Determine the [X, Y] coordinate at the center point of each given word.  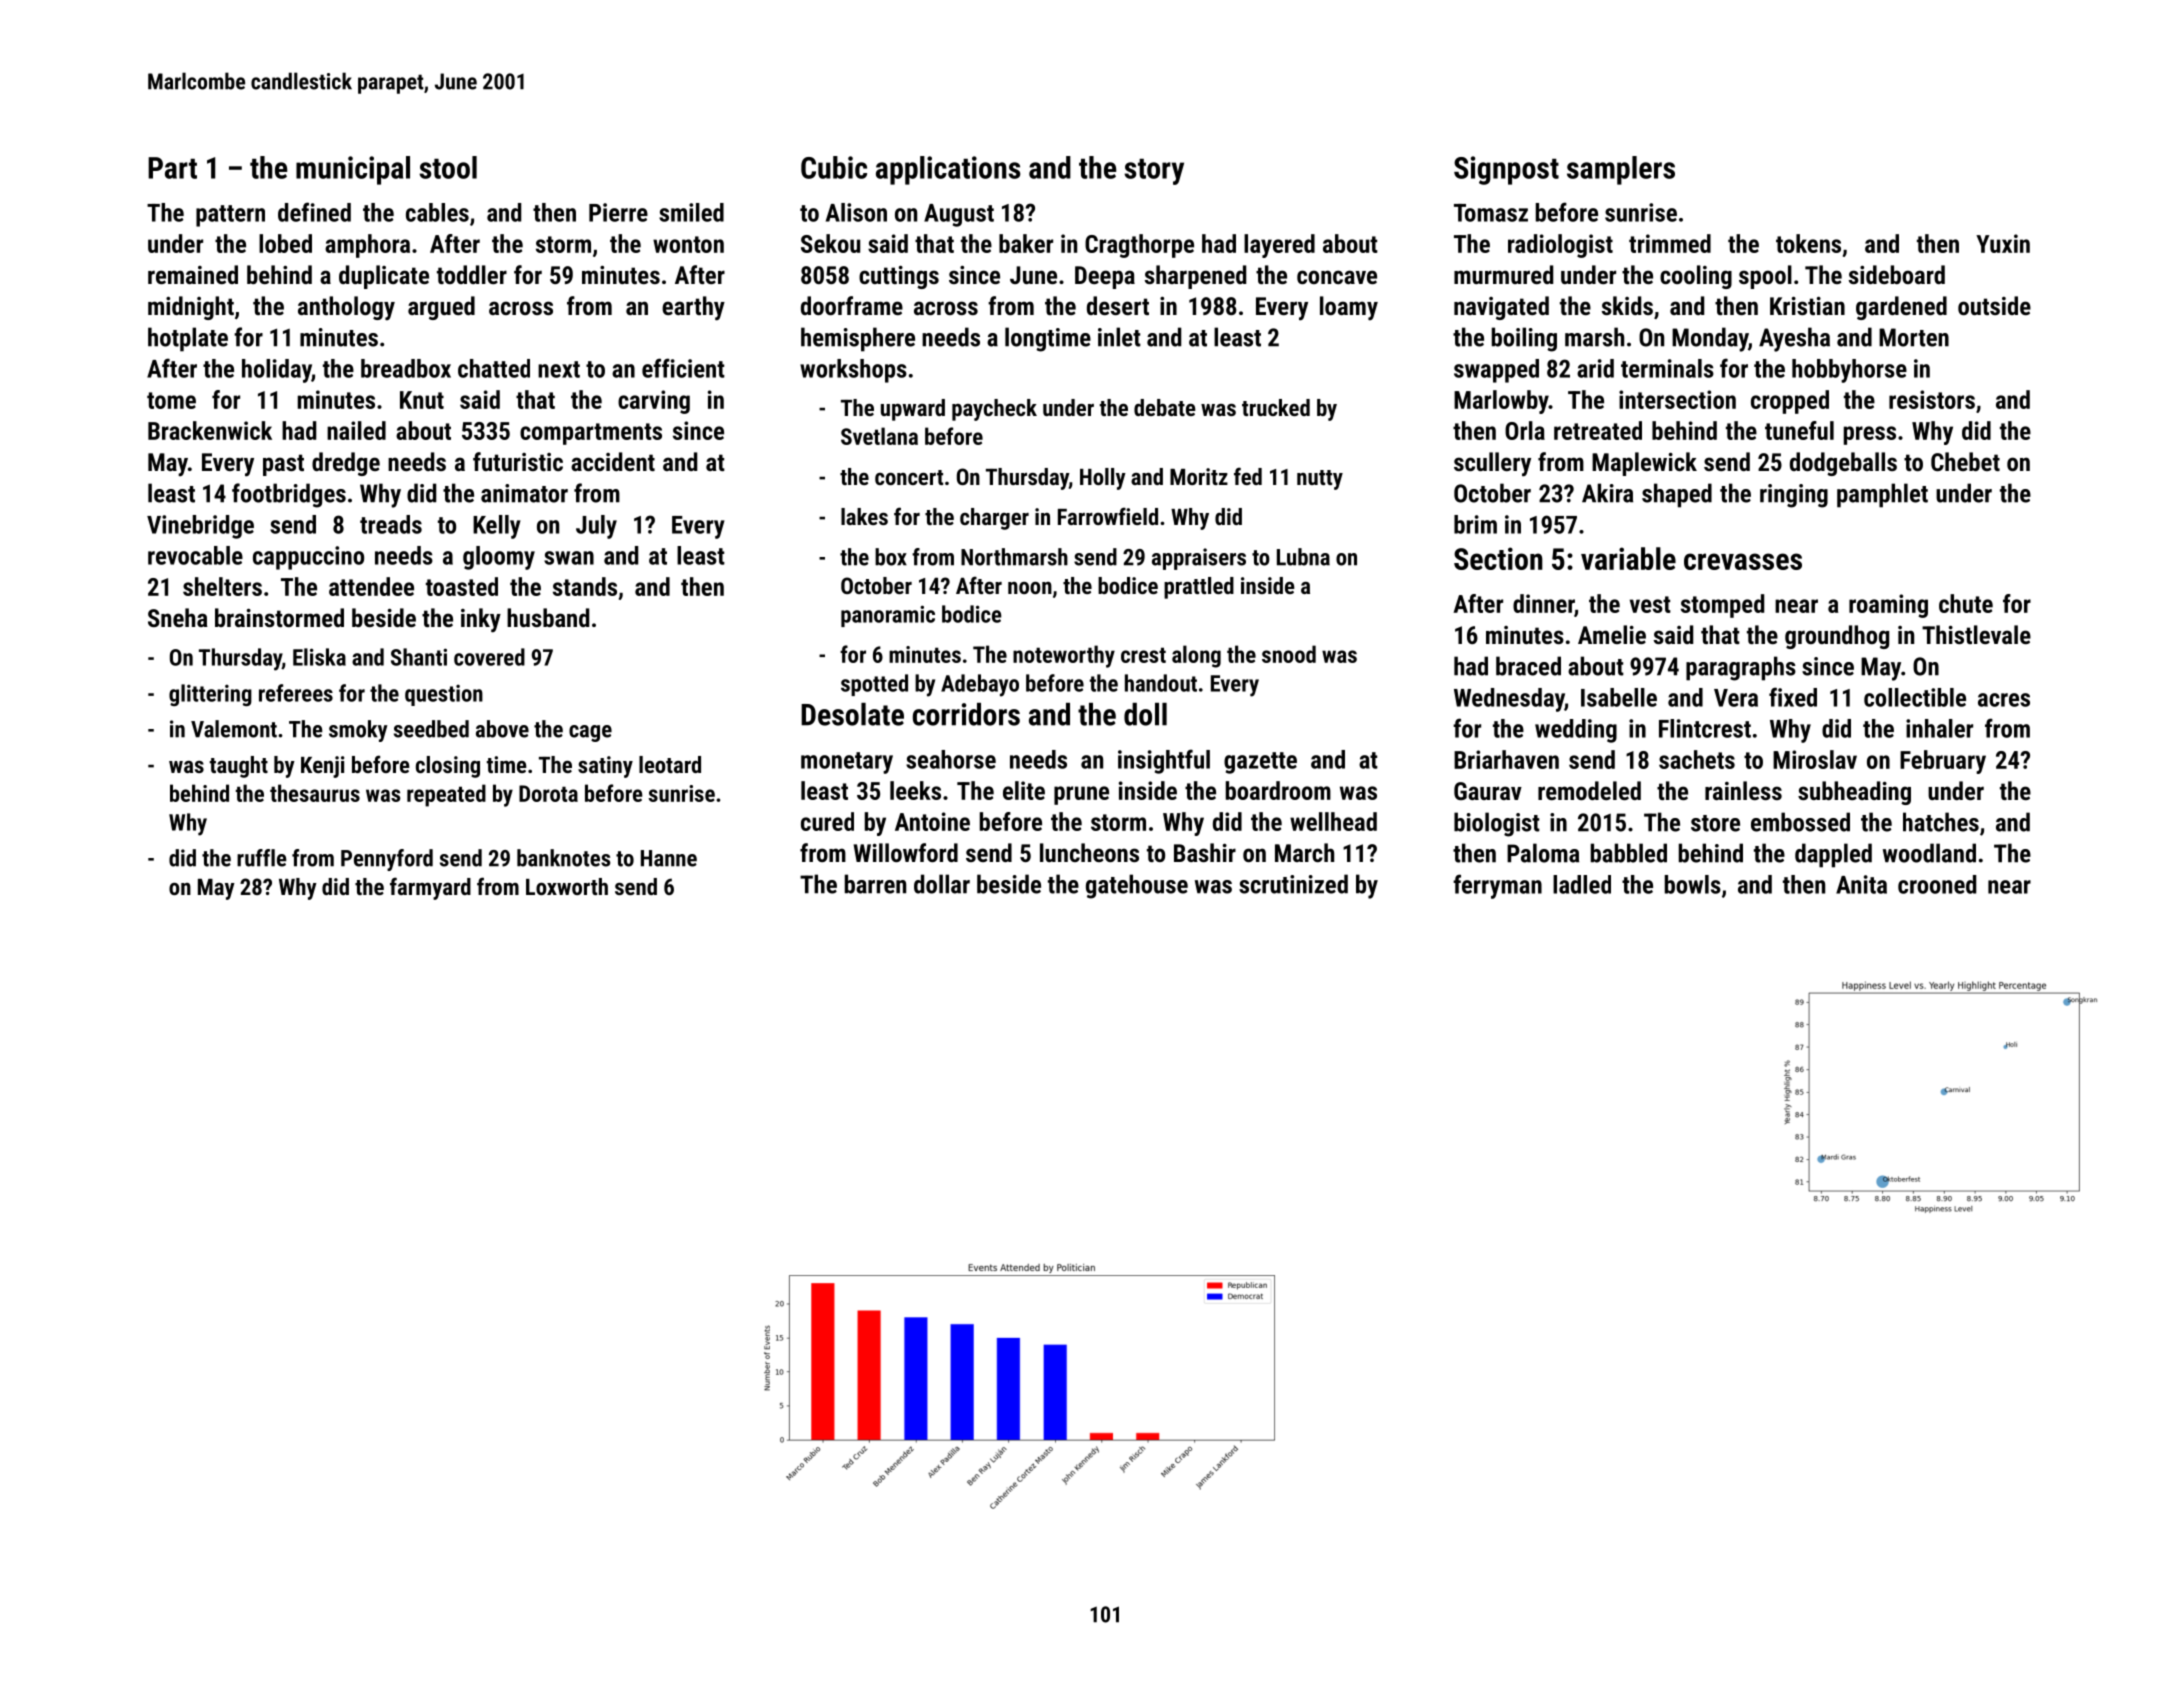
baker [1026, 243]
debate [1165, 407]
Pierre [618, 212]
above [502, 729]
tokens [1808, 243]
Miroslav [1815, 759]
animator [524, 493]
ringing [1794, 496]
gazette [1260, 763]
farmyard [430, 888]
